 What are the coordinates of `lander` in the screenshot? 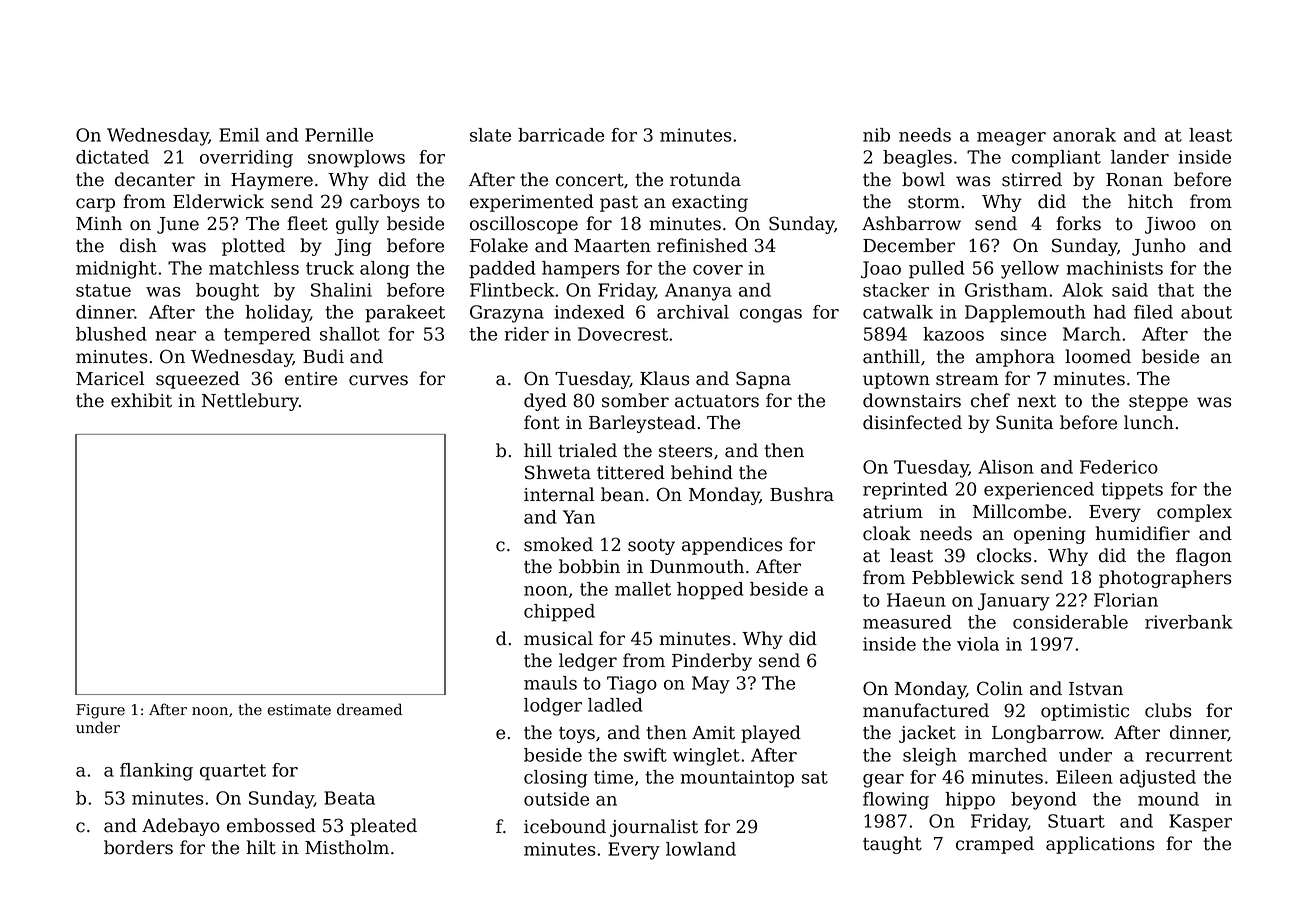 It's located at (1140, 157).
